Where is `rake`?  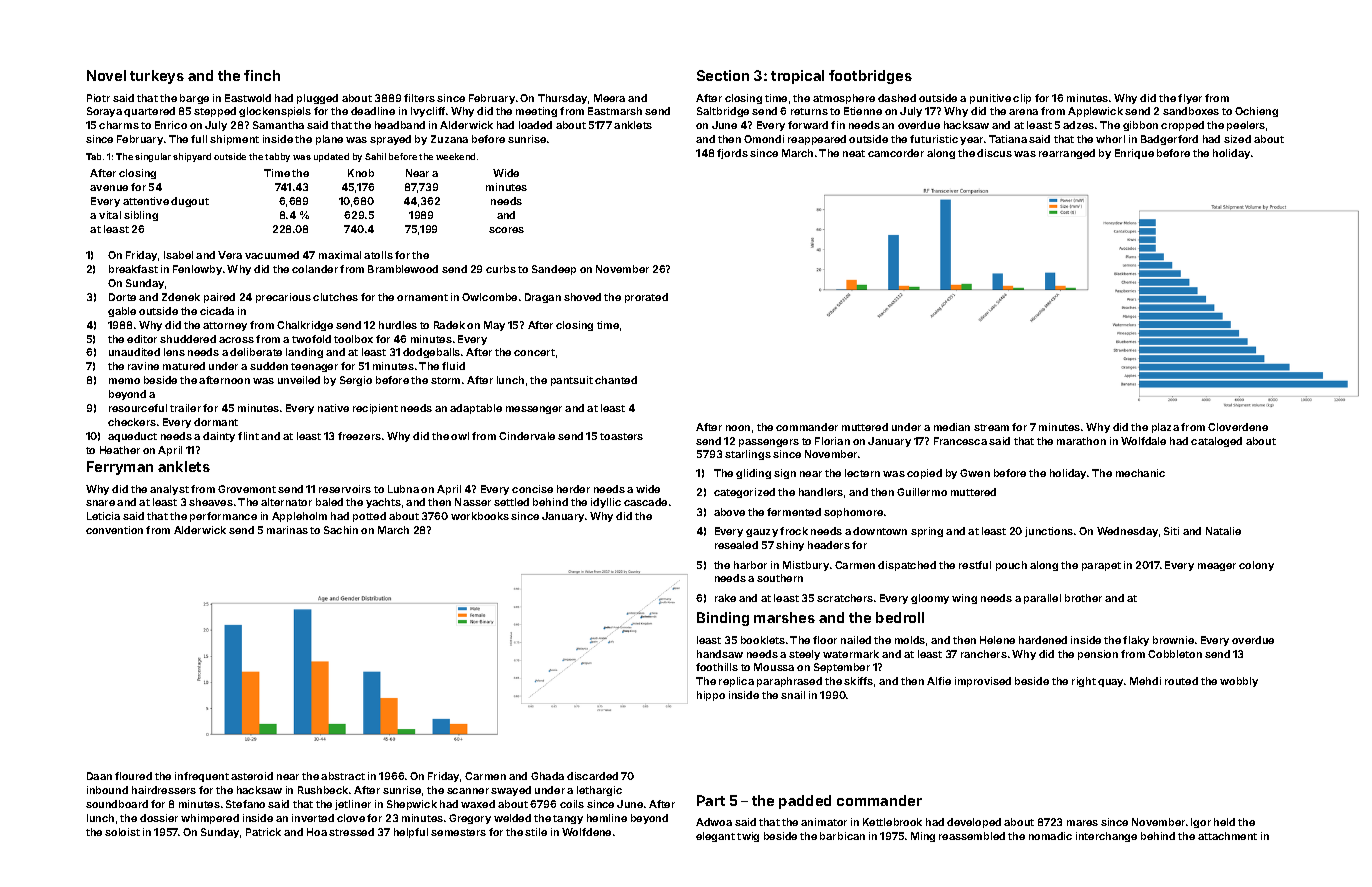
rake is located at coordinates (725, 598).
